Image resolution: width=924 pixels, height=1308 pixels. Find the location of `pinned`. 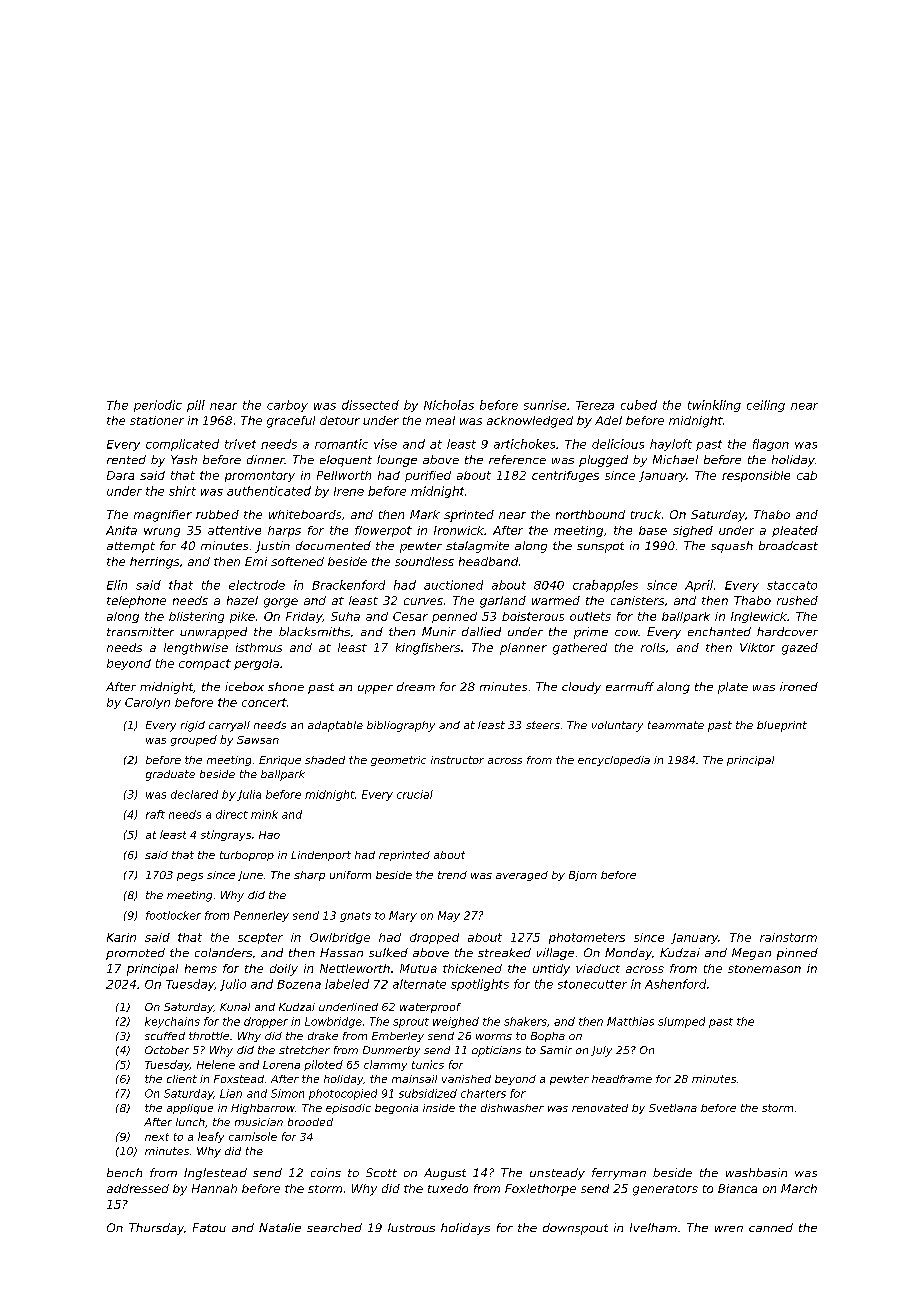

pinned is located at coordinates (797, 954).
